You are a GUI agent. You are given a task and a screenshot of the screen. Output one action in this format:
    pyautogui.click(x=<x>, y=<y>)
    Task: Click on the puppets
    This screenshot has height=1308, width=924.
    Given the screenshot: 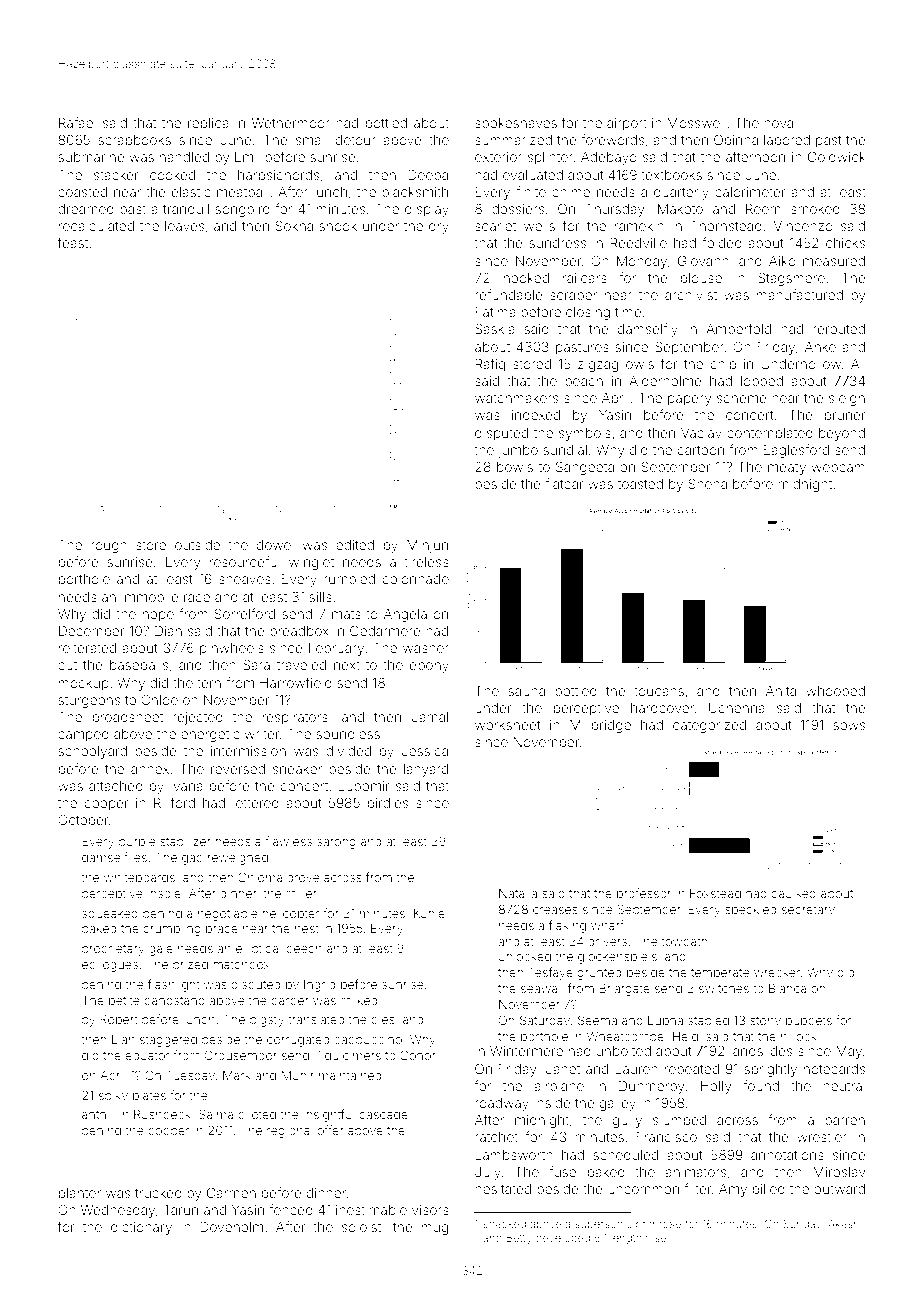 What is the action you would take?
    pyautogui.click(x=809, y=1022)
